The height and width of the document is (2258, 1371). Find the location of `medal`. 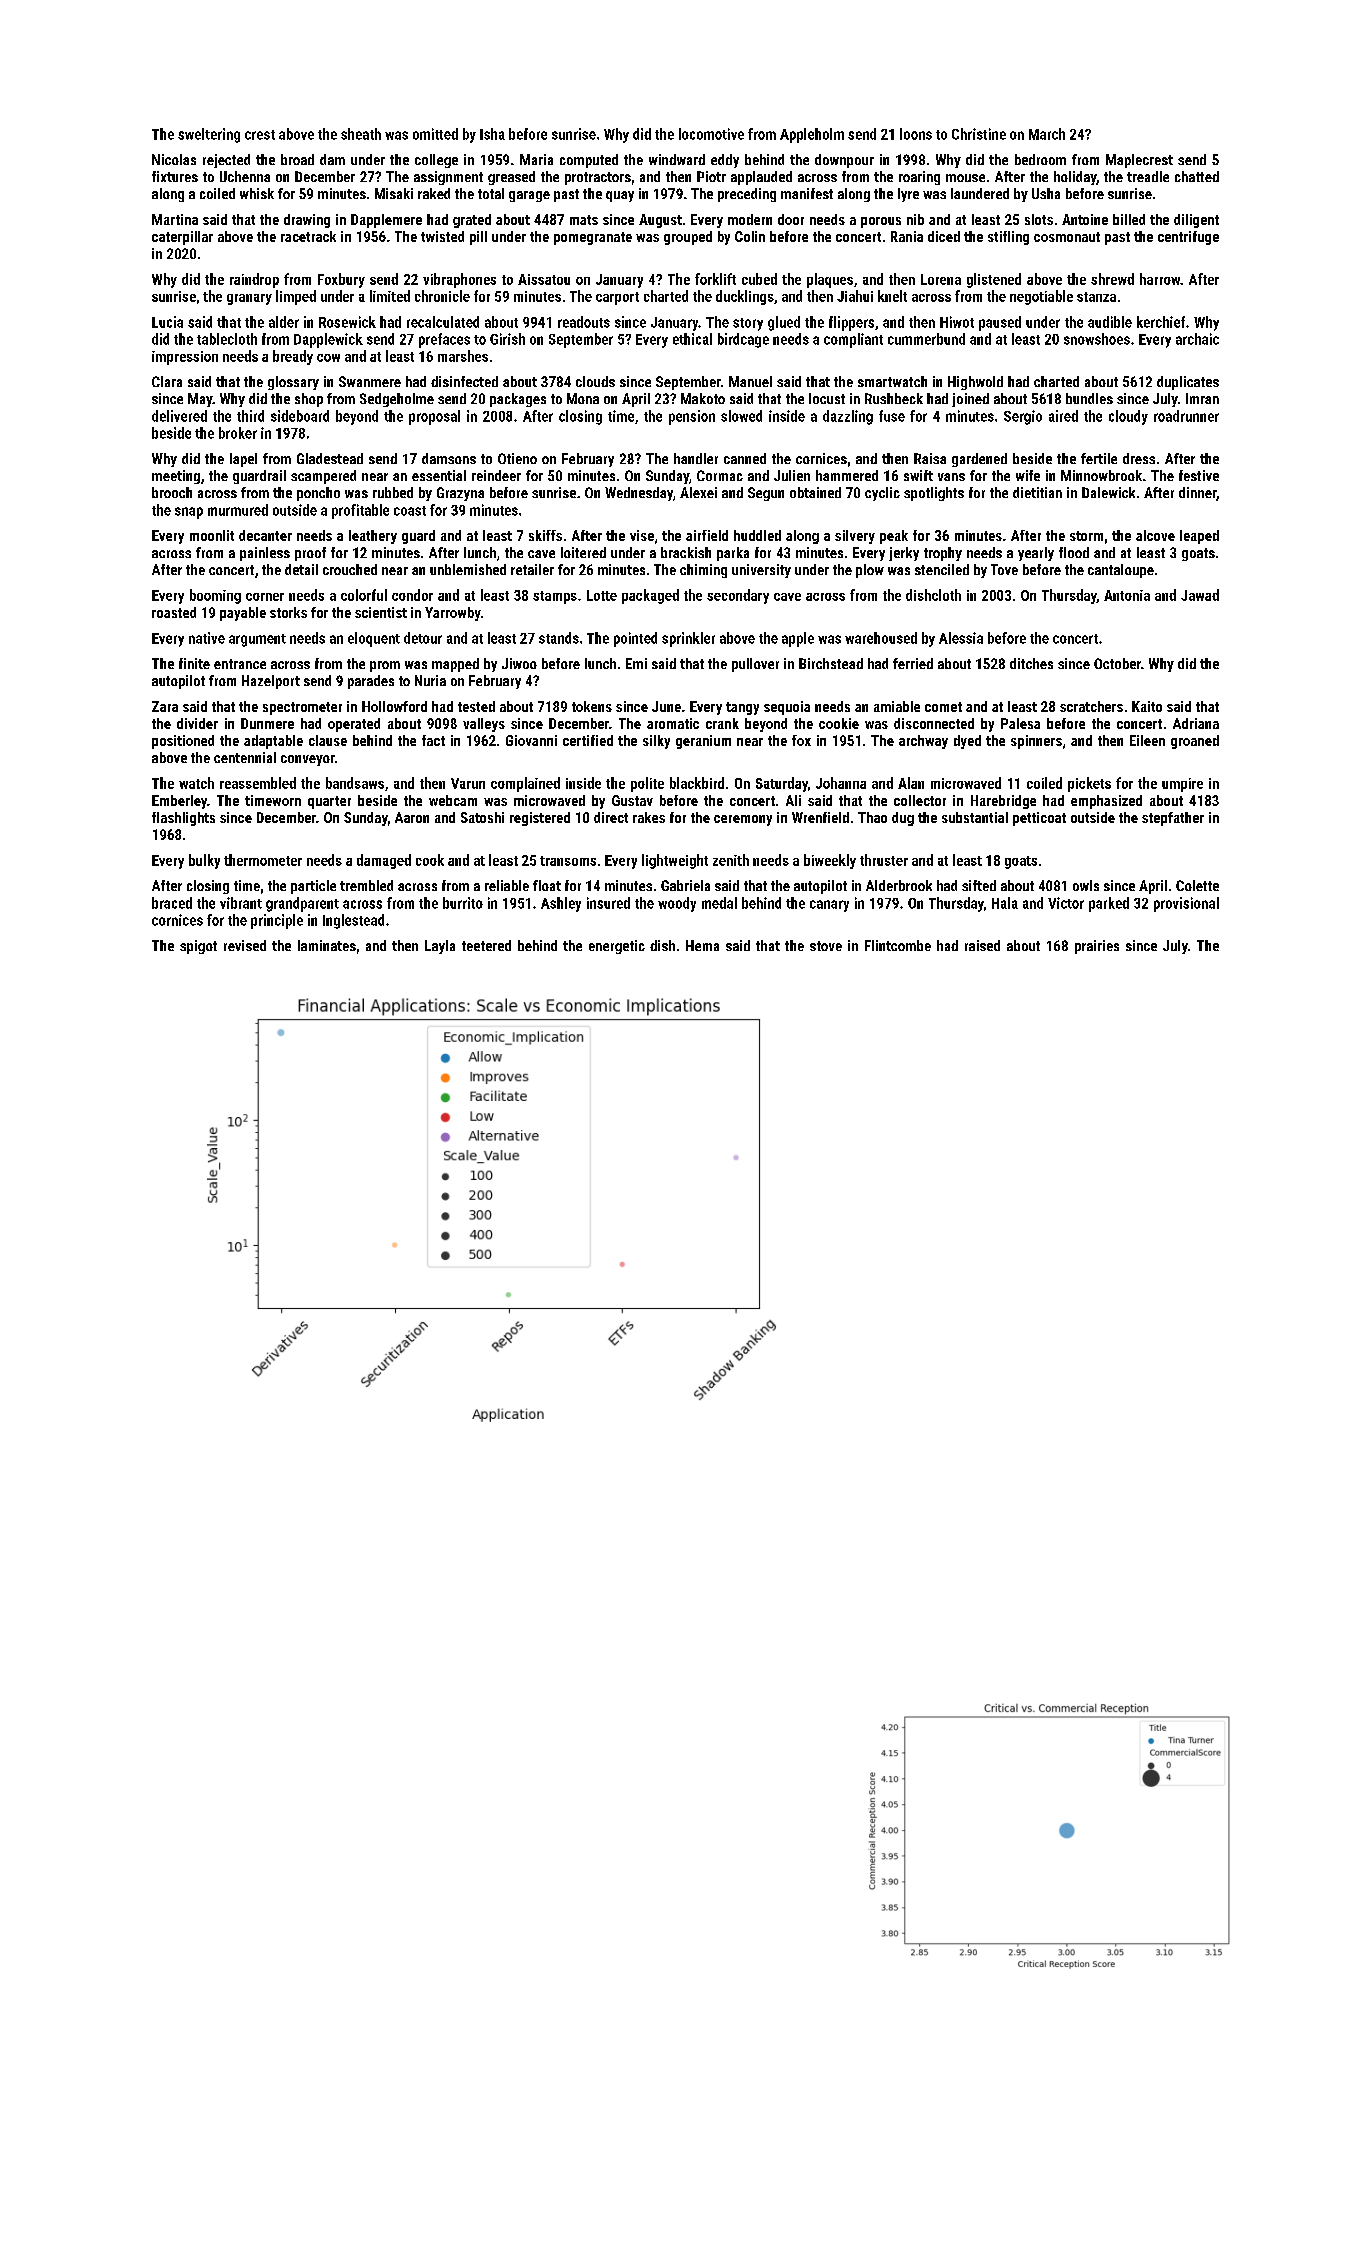

medal is located at coordinates (719, 903).
